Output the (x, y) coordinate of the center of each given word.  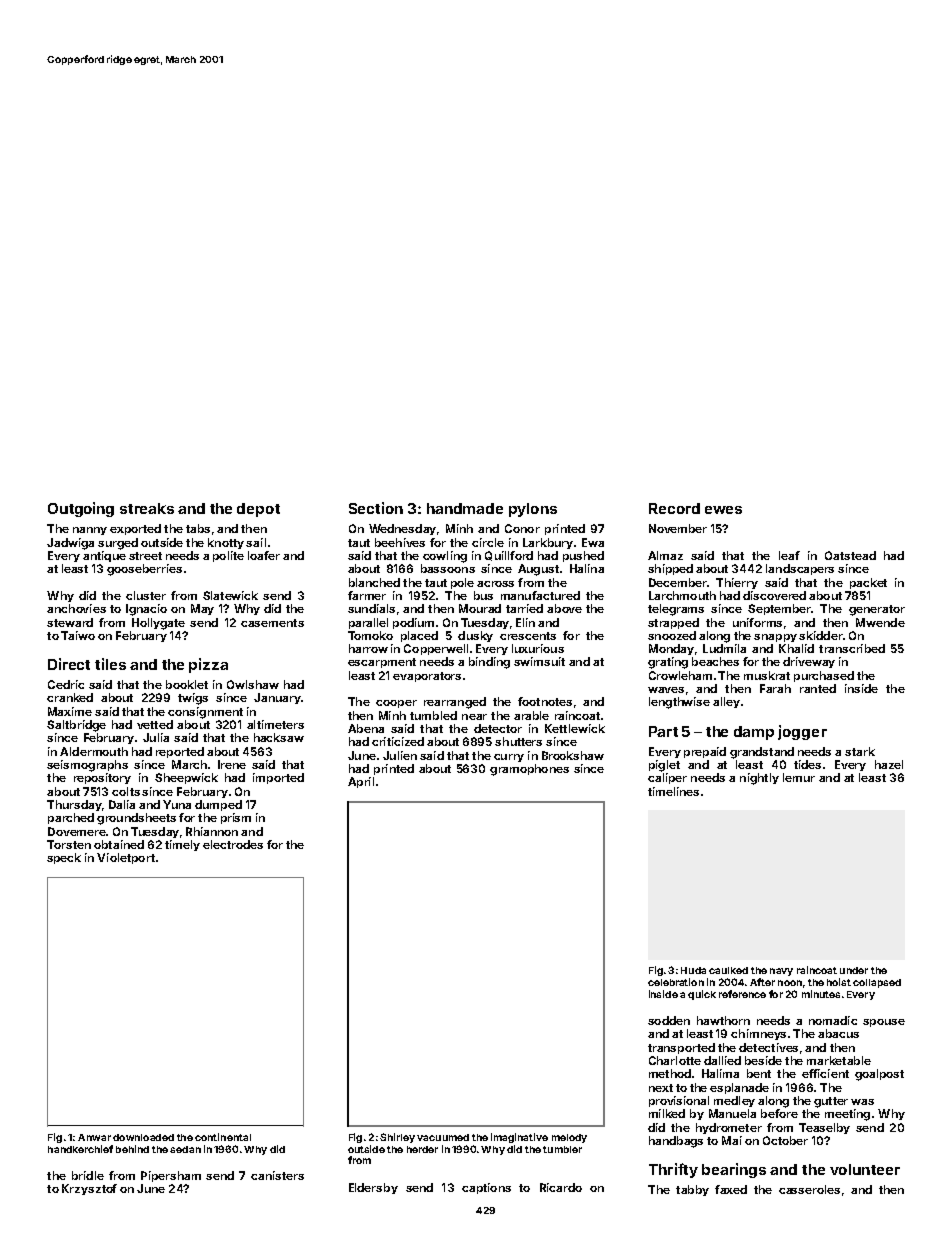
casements (272, 623)
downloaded (143, 1137)
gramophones (529, 770)
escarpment (382, 663)
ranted (818, 688)
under (854, 970)
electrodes (233, 844)
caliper (667, 778)
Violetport (126, 858)
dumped (218, 805)
